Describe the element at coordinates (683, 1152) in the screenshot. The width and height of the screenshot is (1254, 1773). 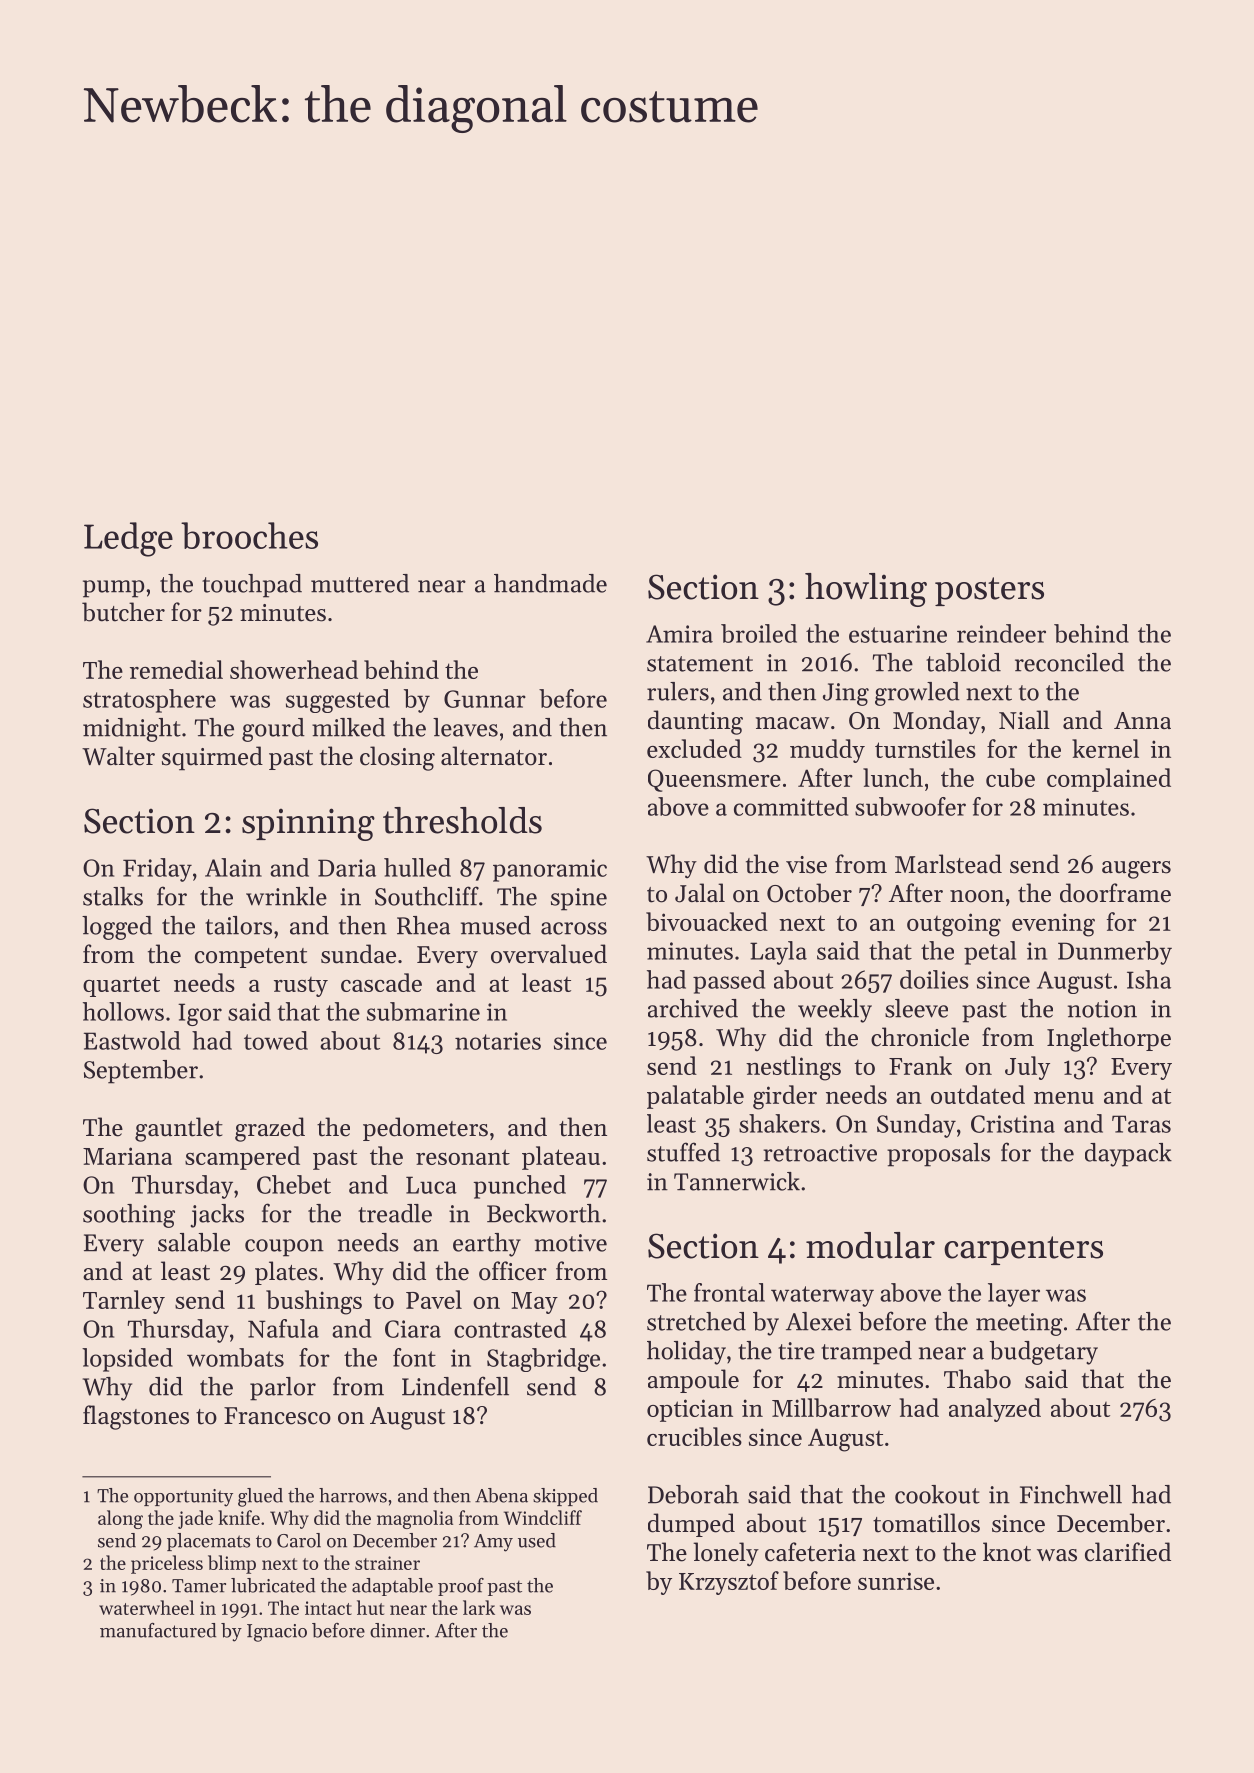
I see `stuffed` at that location.
